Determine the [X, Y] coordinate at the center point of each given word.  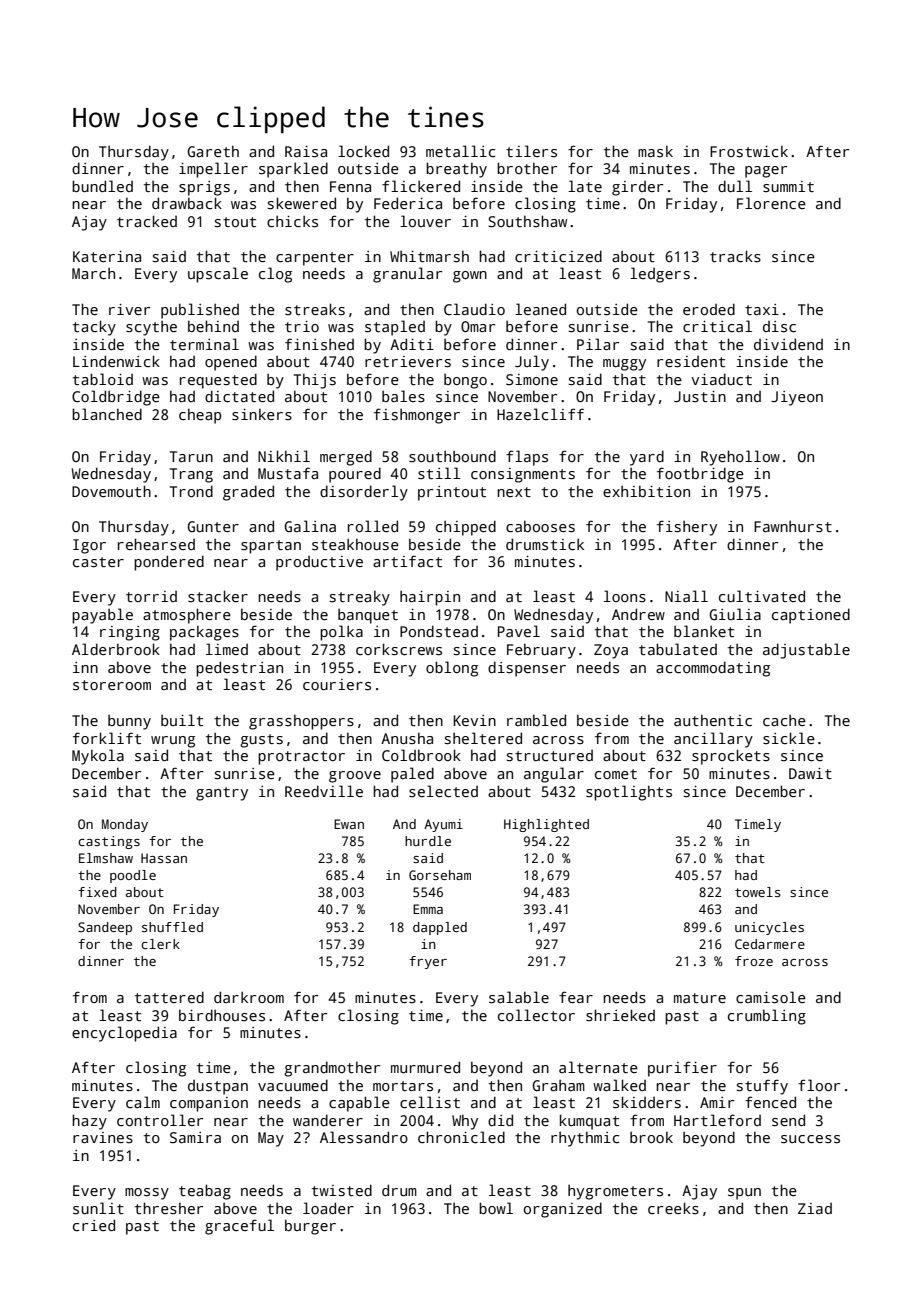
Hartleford [717, 1120]
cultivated [762, 596]
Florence [771, 203]
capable [359, 1104]
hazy [89, 1122]
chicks [292, 221]
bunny [129, 722]
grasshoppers [301, 722]
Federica [408, 203]
